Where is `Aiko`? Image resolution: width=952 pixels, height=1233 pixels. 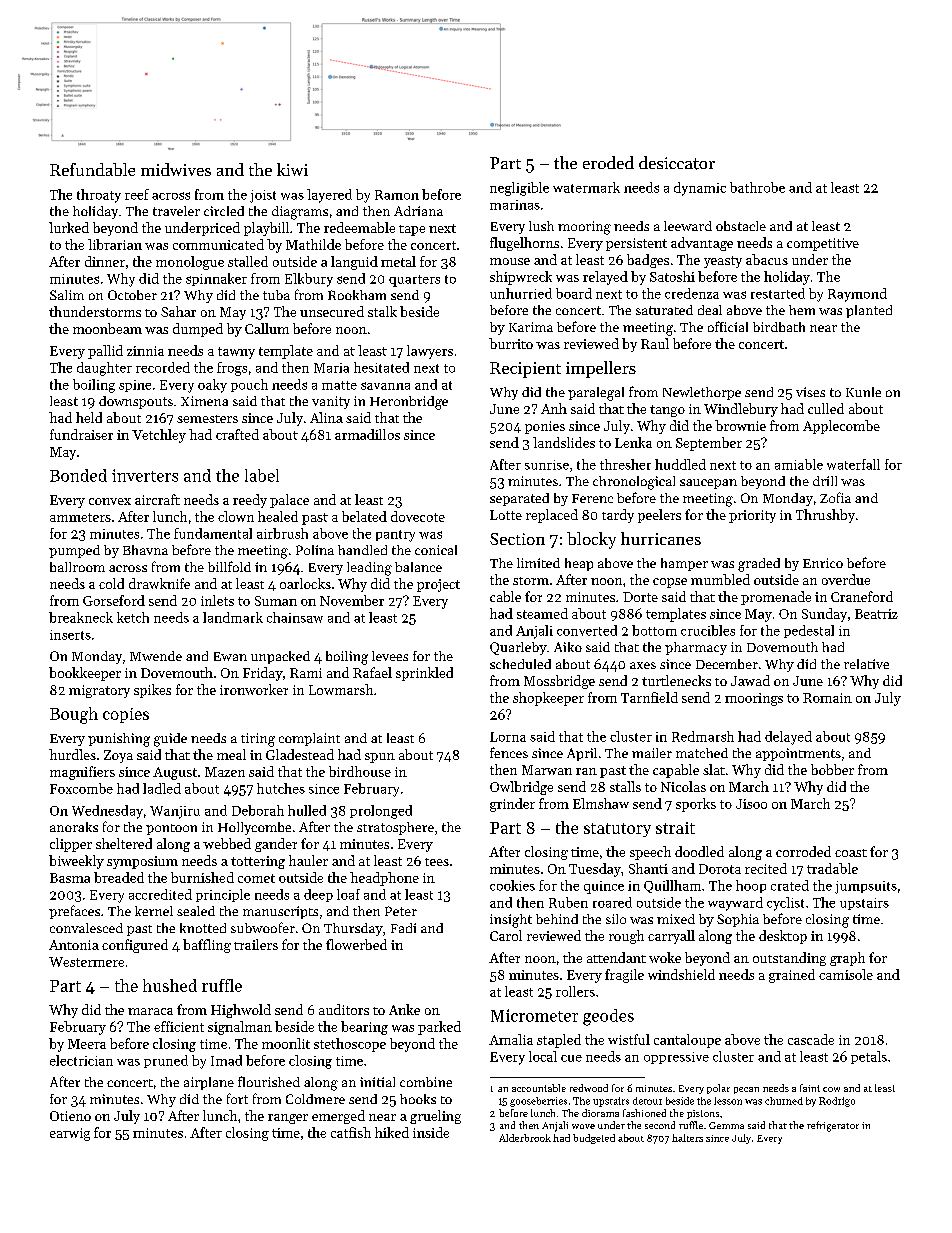
Aiko is located at coordinates (568, 647).
